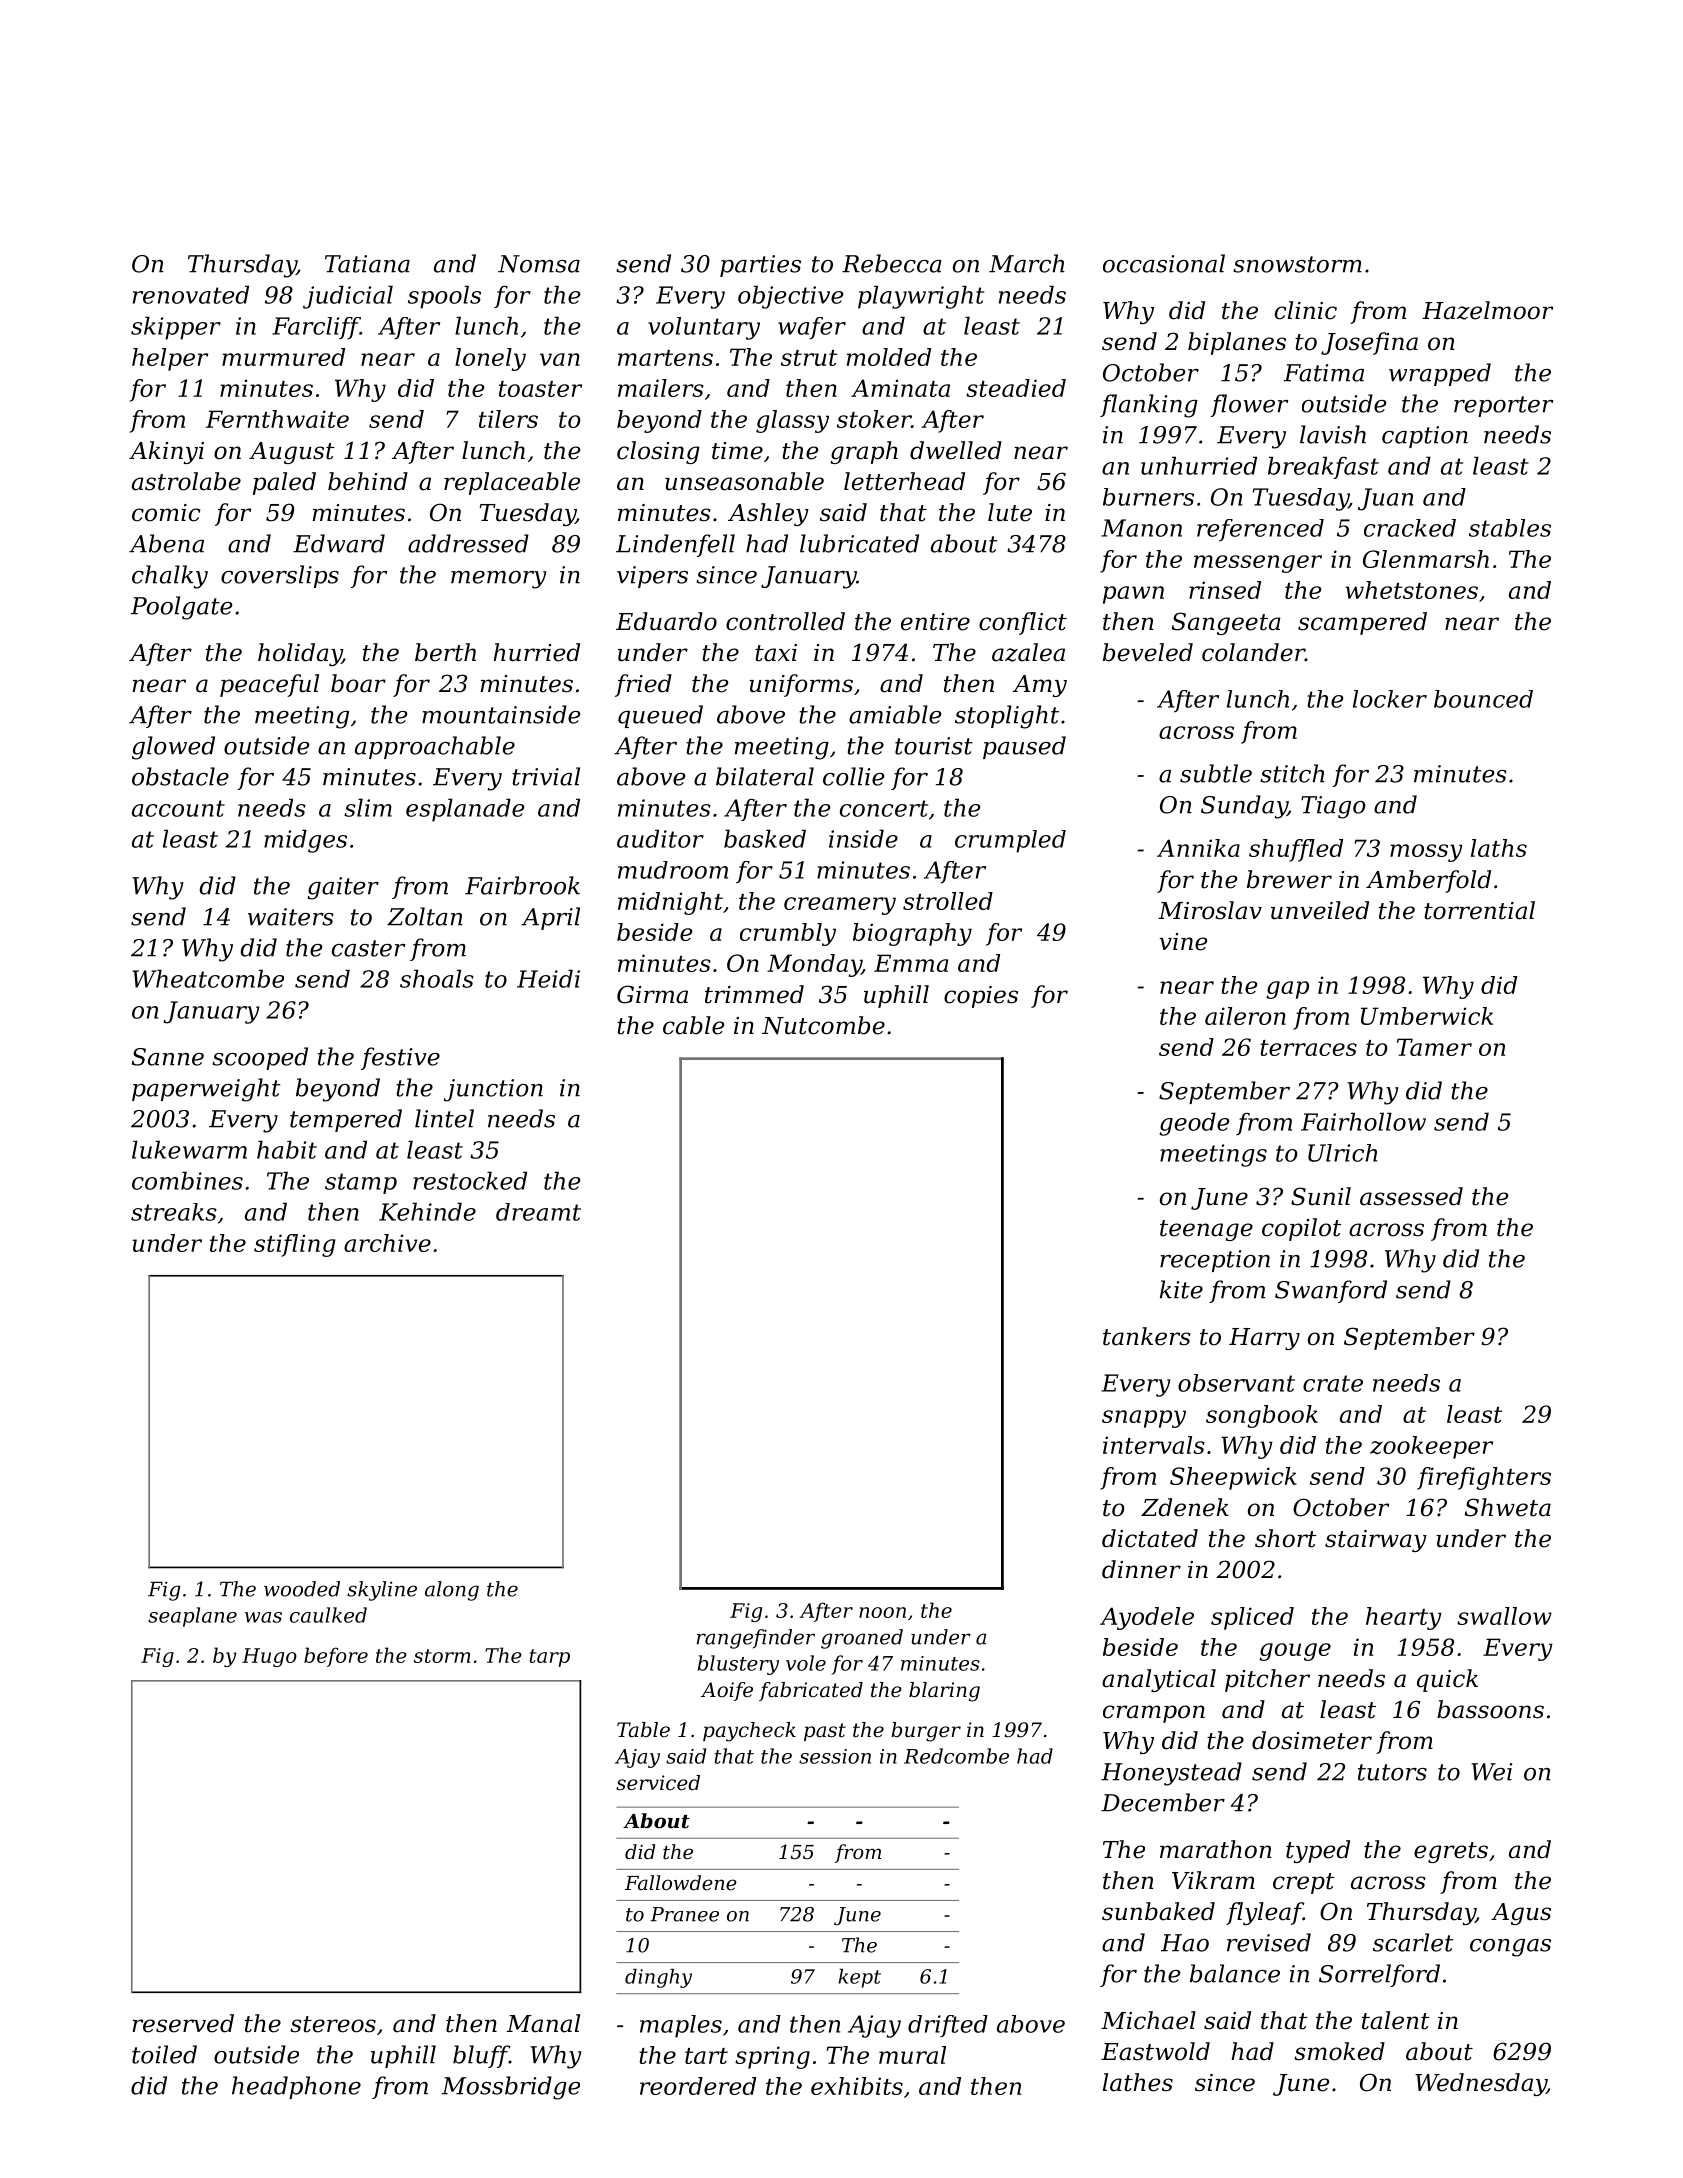  What do you see at coordinates (367, 264) in the screenshot?
I see `Tatiana` at bounding box center [367, 264].
